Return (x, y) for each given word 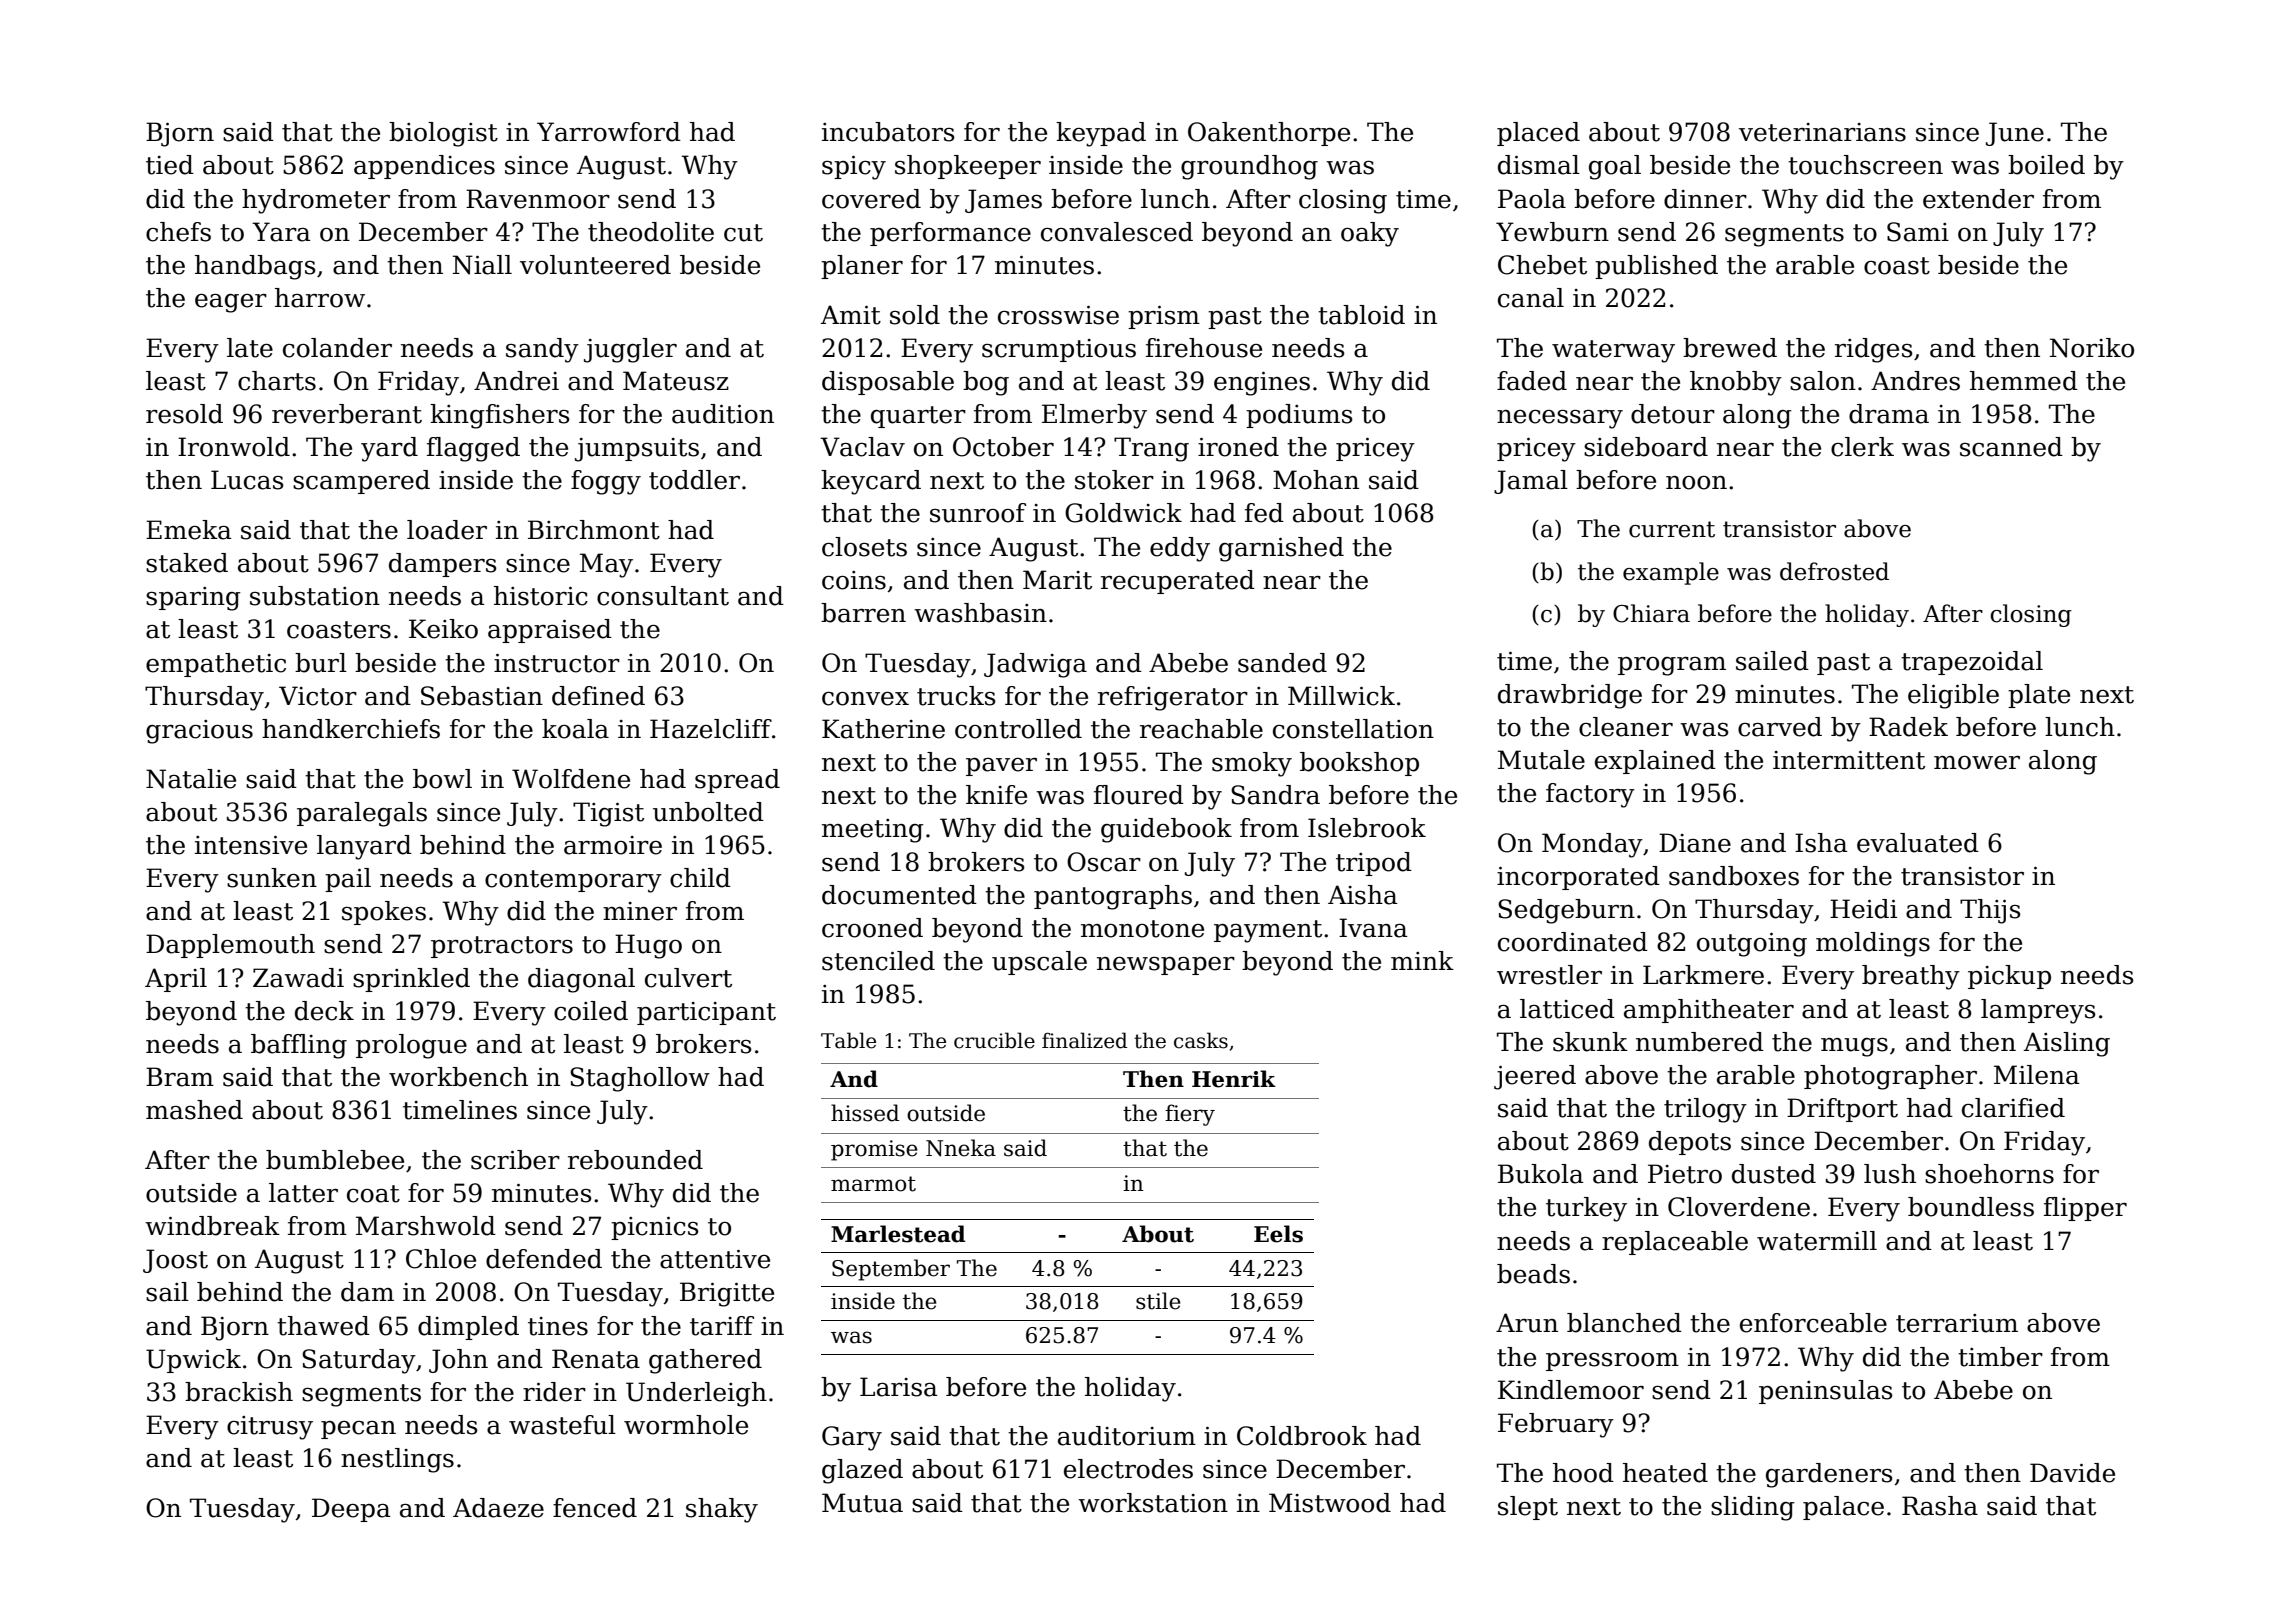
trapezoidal (1972, 663)
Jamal (1531, 482)
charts (277, 381)
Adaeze (498, 1508)
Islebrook (1367, 828)
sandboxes (1734, 876)
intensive (251, 845)
